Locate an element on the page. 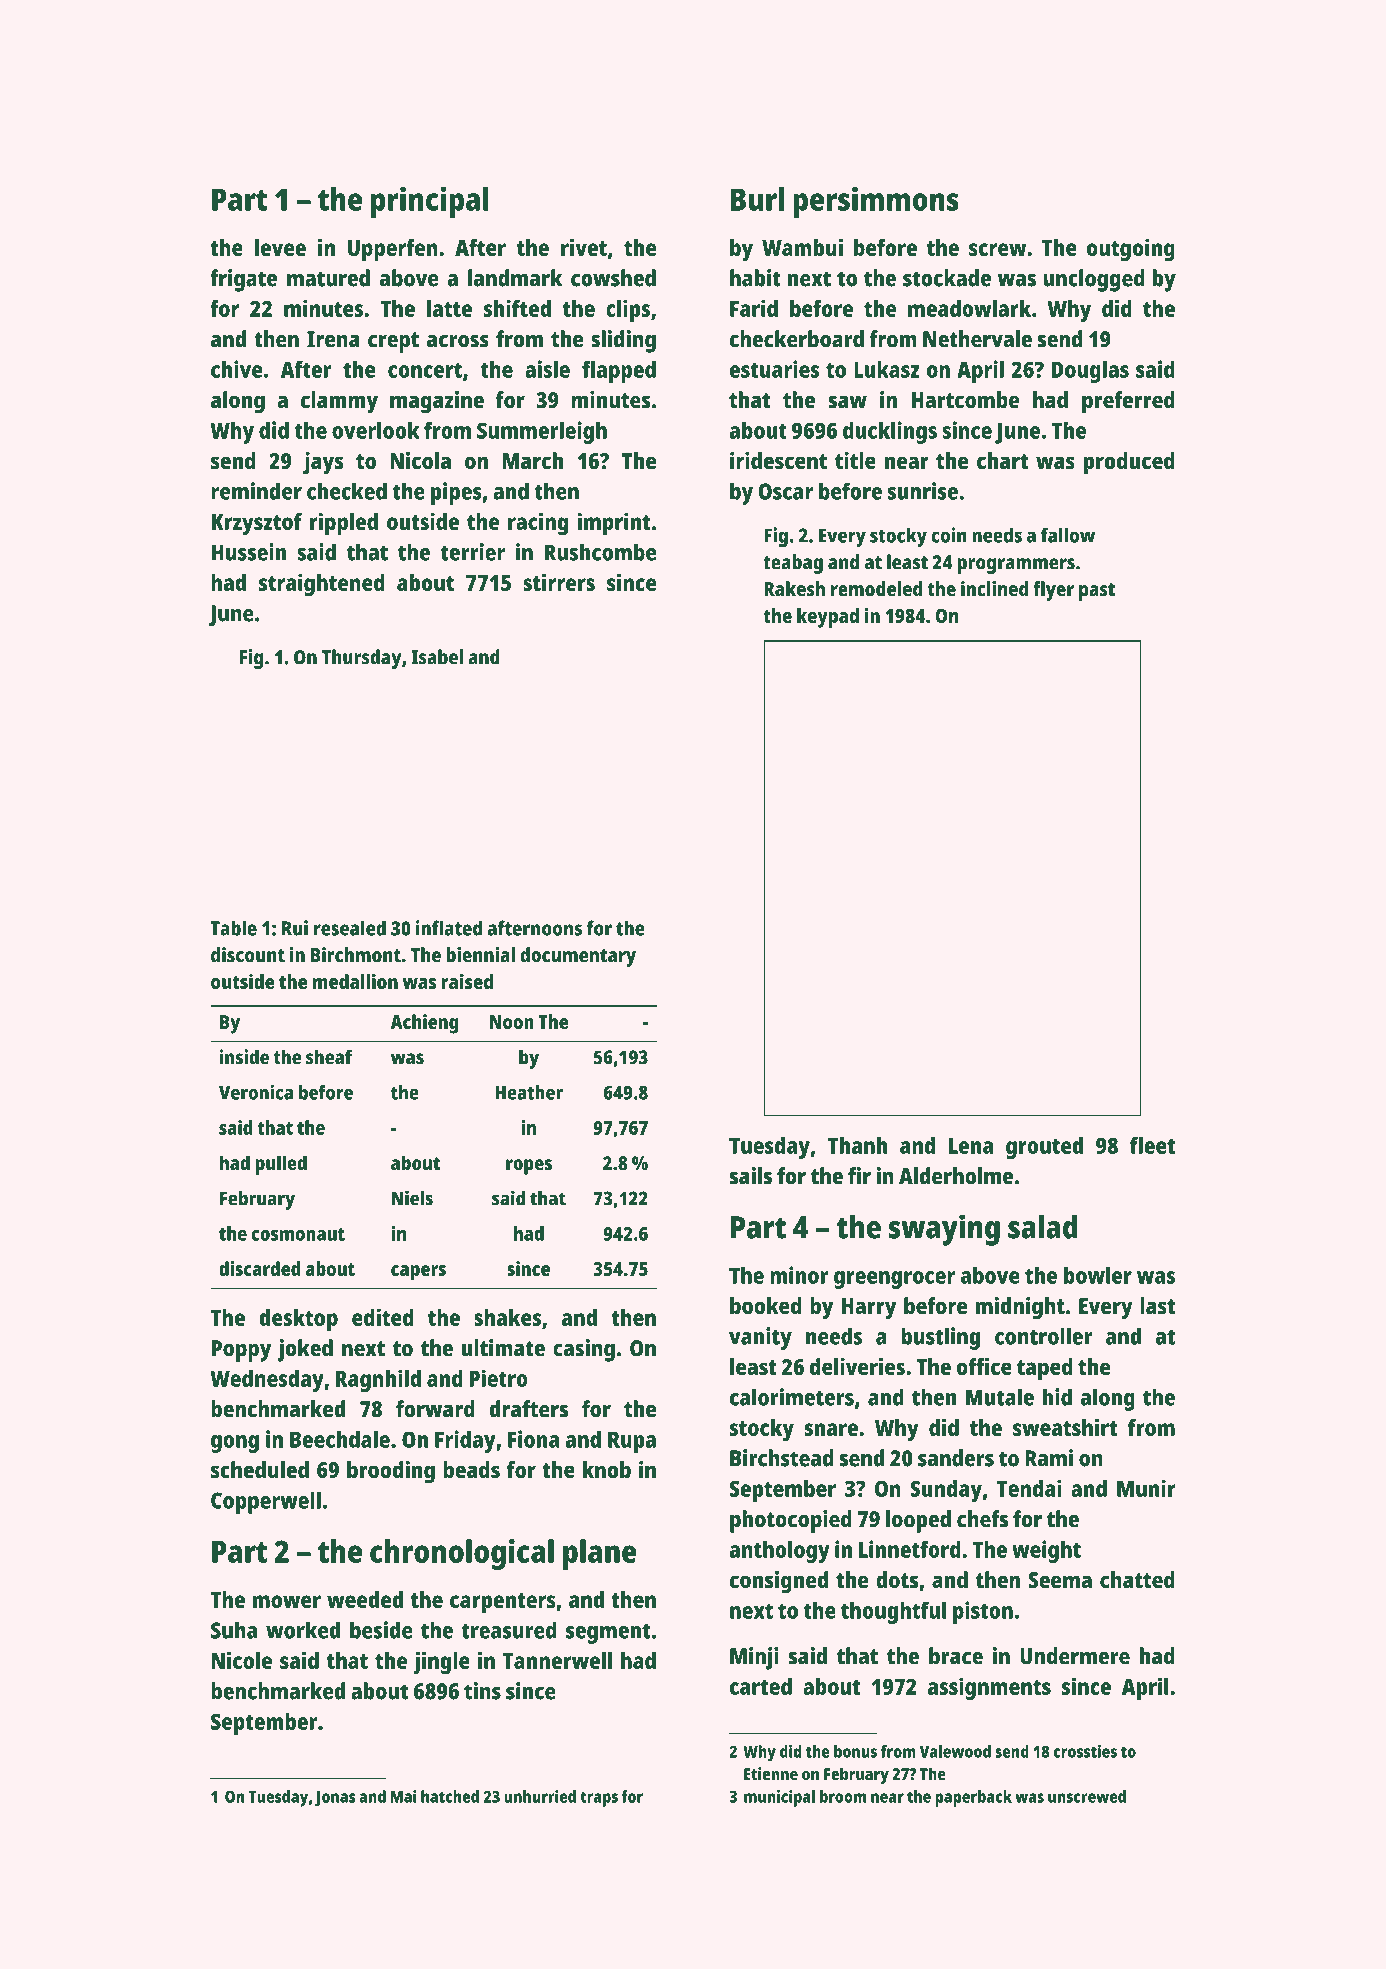 Image resolution: width=1386 pixels, height=1969 pixels. persimmons is located at coordinates (876, 202).
